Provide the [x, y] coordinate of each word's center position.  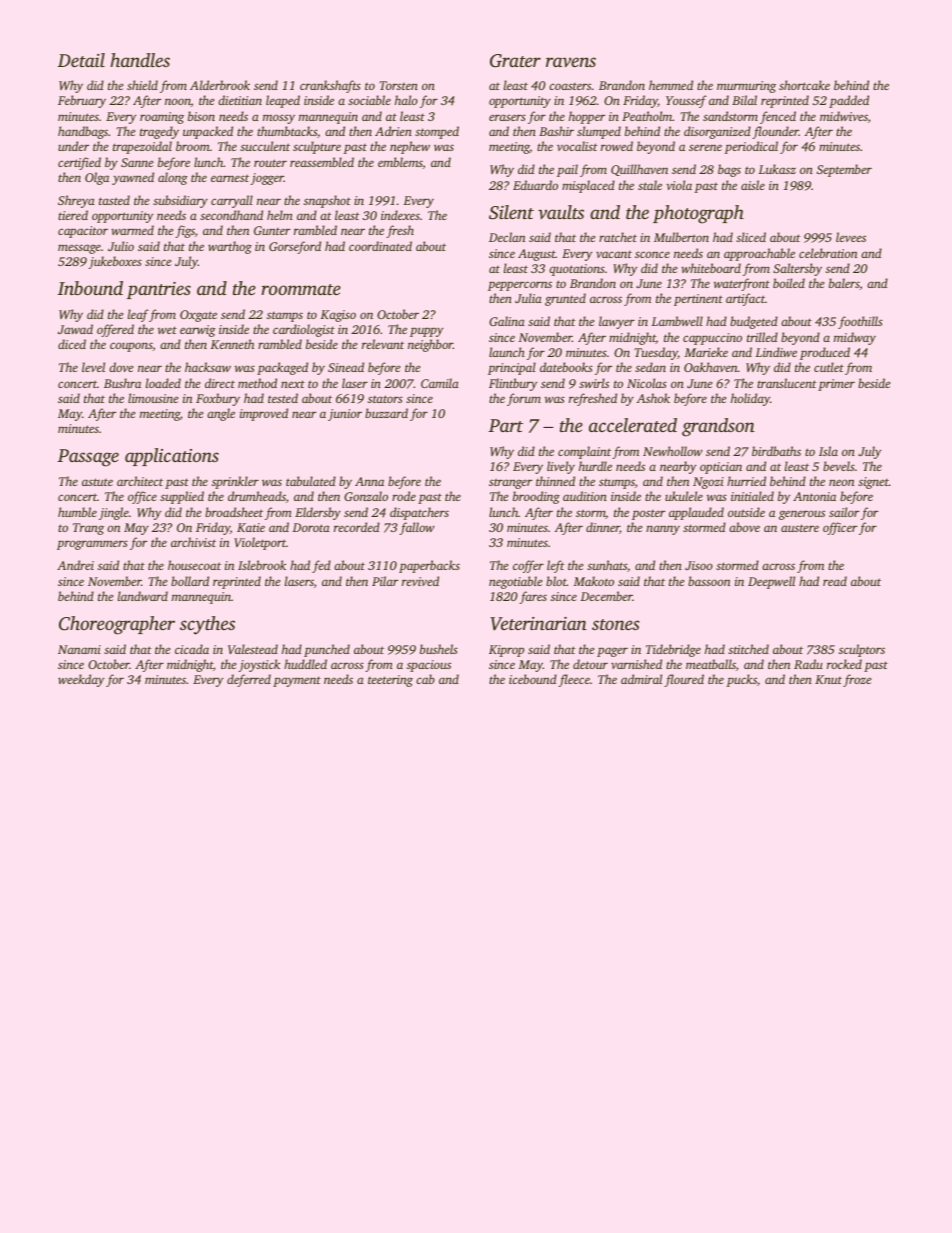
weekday [81, 680]
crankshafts [330, 86]
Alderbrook [220, 85]
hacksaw [208, 367]
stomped [437, 132]
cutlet [829, 367]
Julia [528, 298]
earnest [230, 178]
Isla [828, 451]
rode [404, 496]
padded [849, 101]
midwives [844, 116]
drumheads [257, 496]
